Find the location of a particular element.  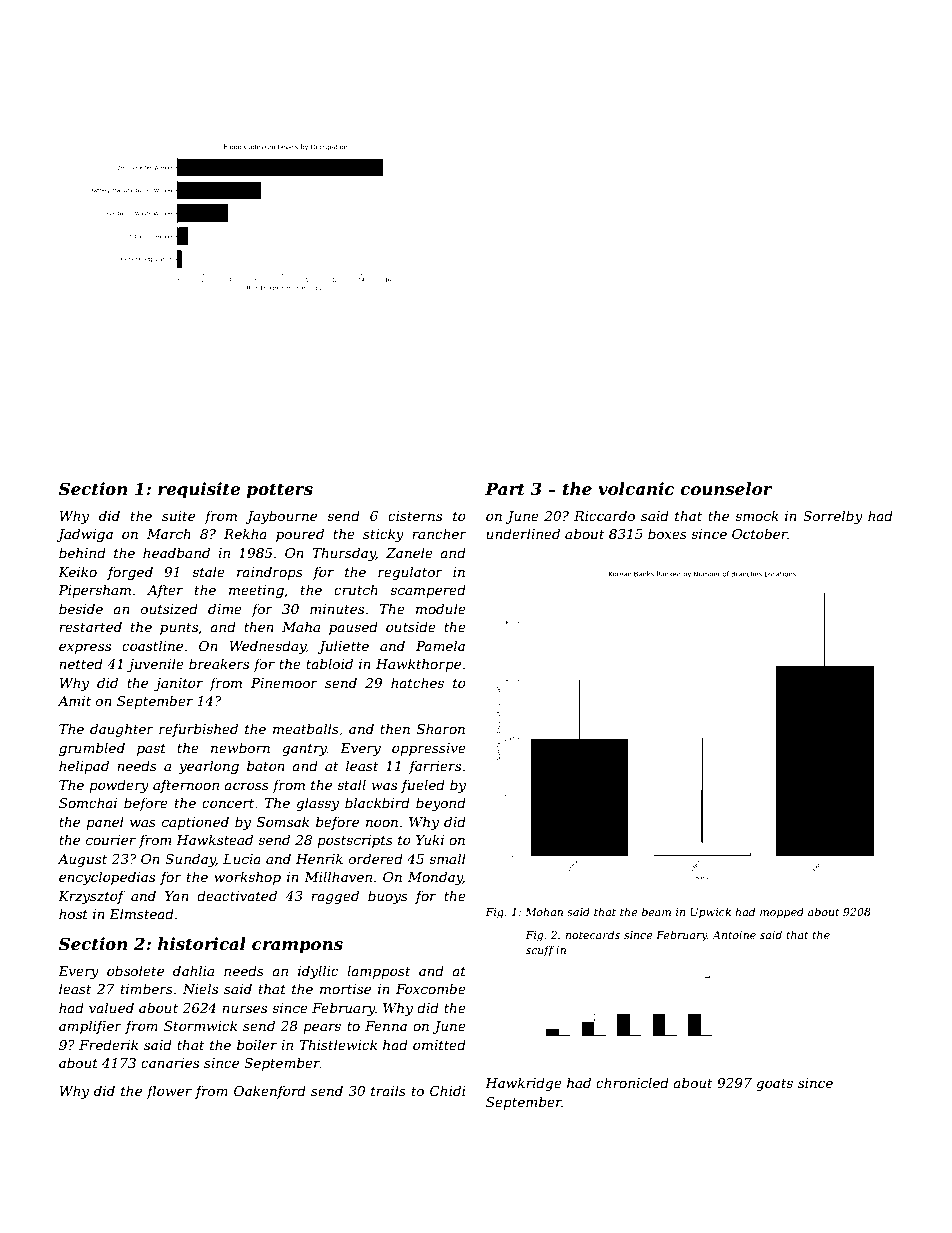

past is located at coordinates (151, 750).
